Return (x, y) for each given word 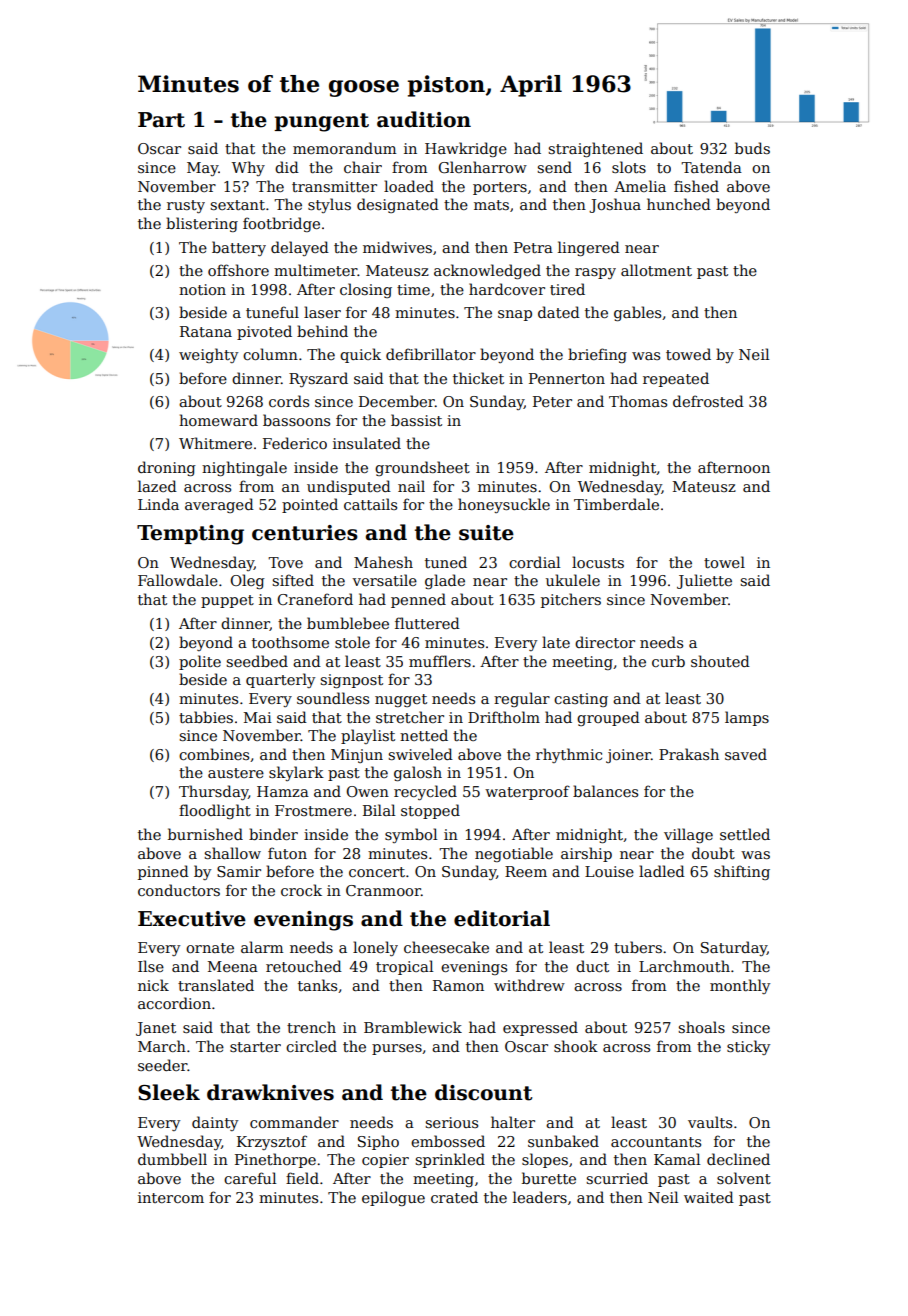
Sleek (169, 1092)
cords (289, 401)
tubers (638, 947)
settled (745, 834)
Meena (233, 966)
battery (239, 248)
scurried (617, 1178)
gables (637, 313)
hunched (679, 204)
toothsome (290, 642)
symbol (411, 835)
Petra (533, 247)
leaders (540, 1197)
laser (322, 312)
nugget (401, 700)
